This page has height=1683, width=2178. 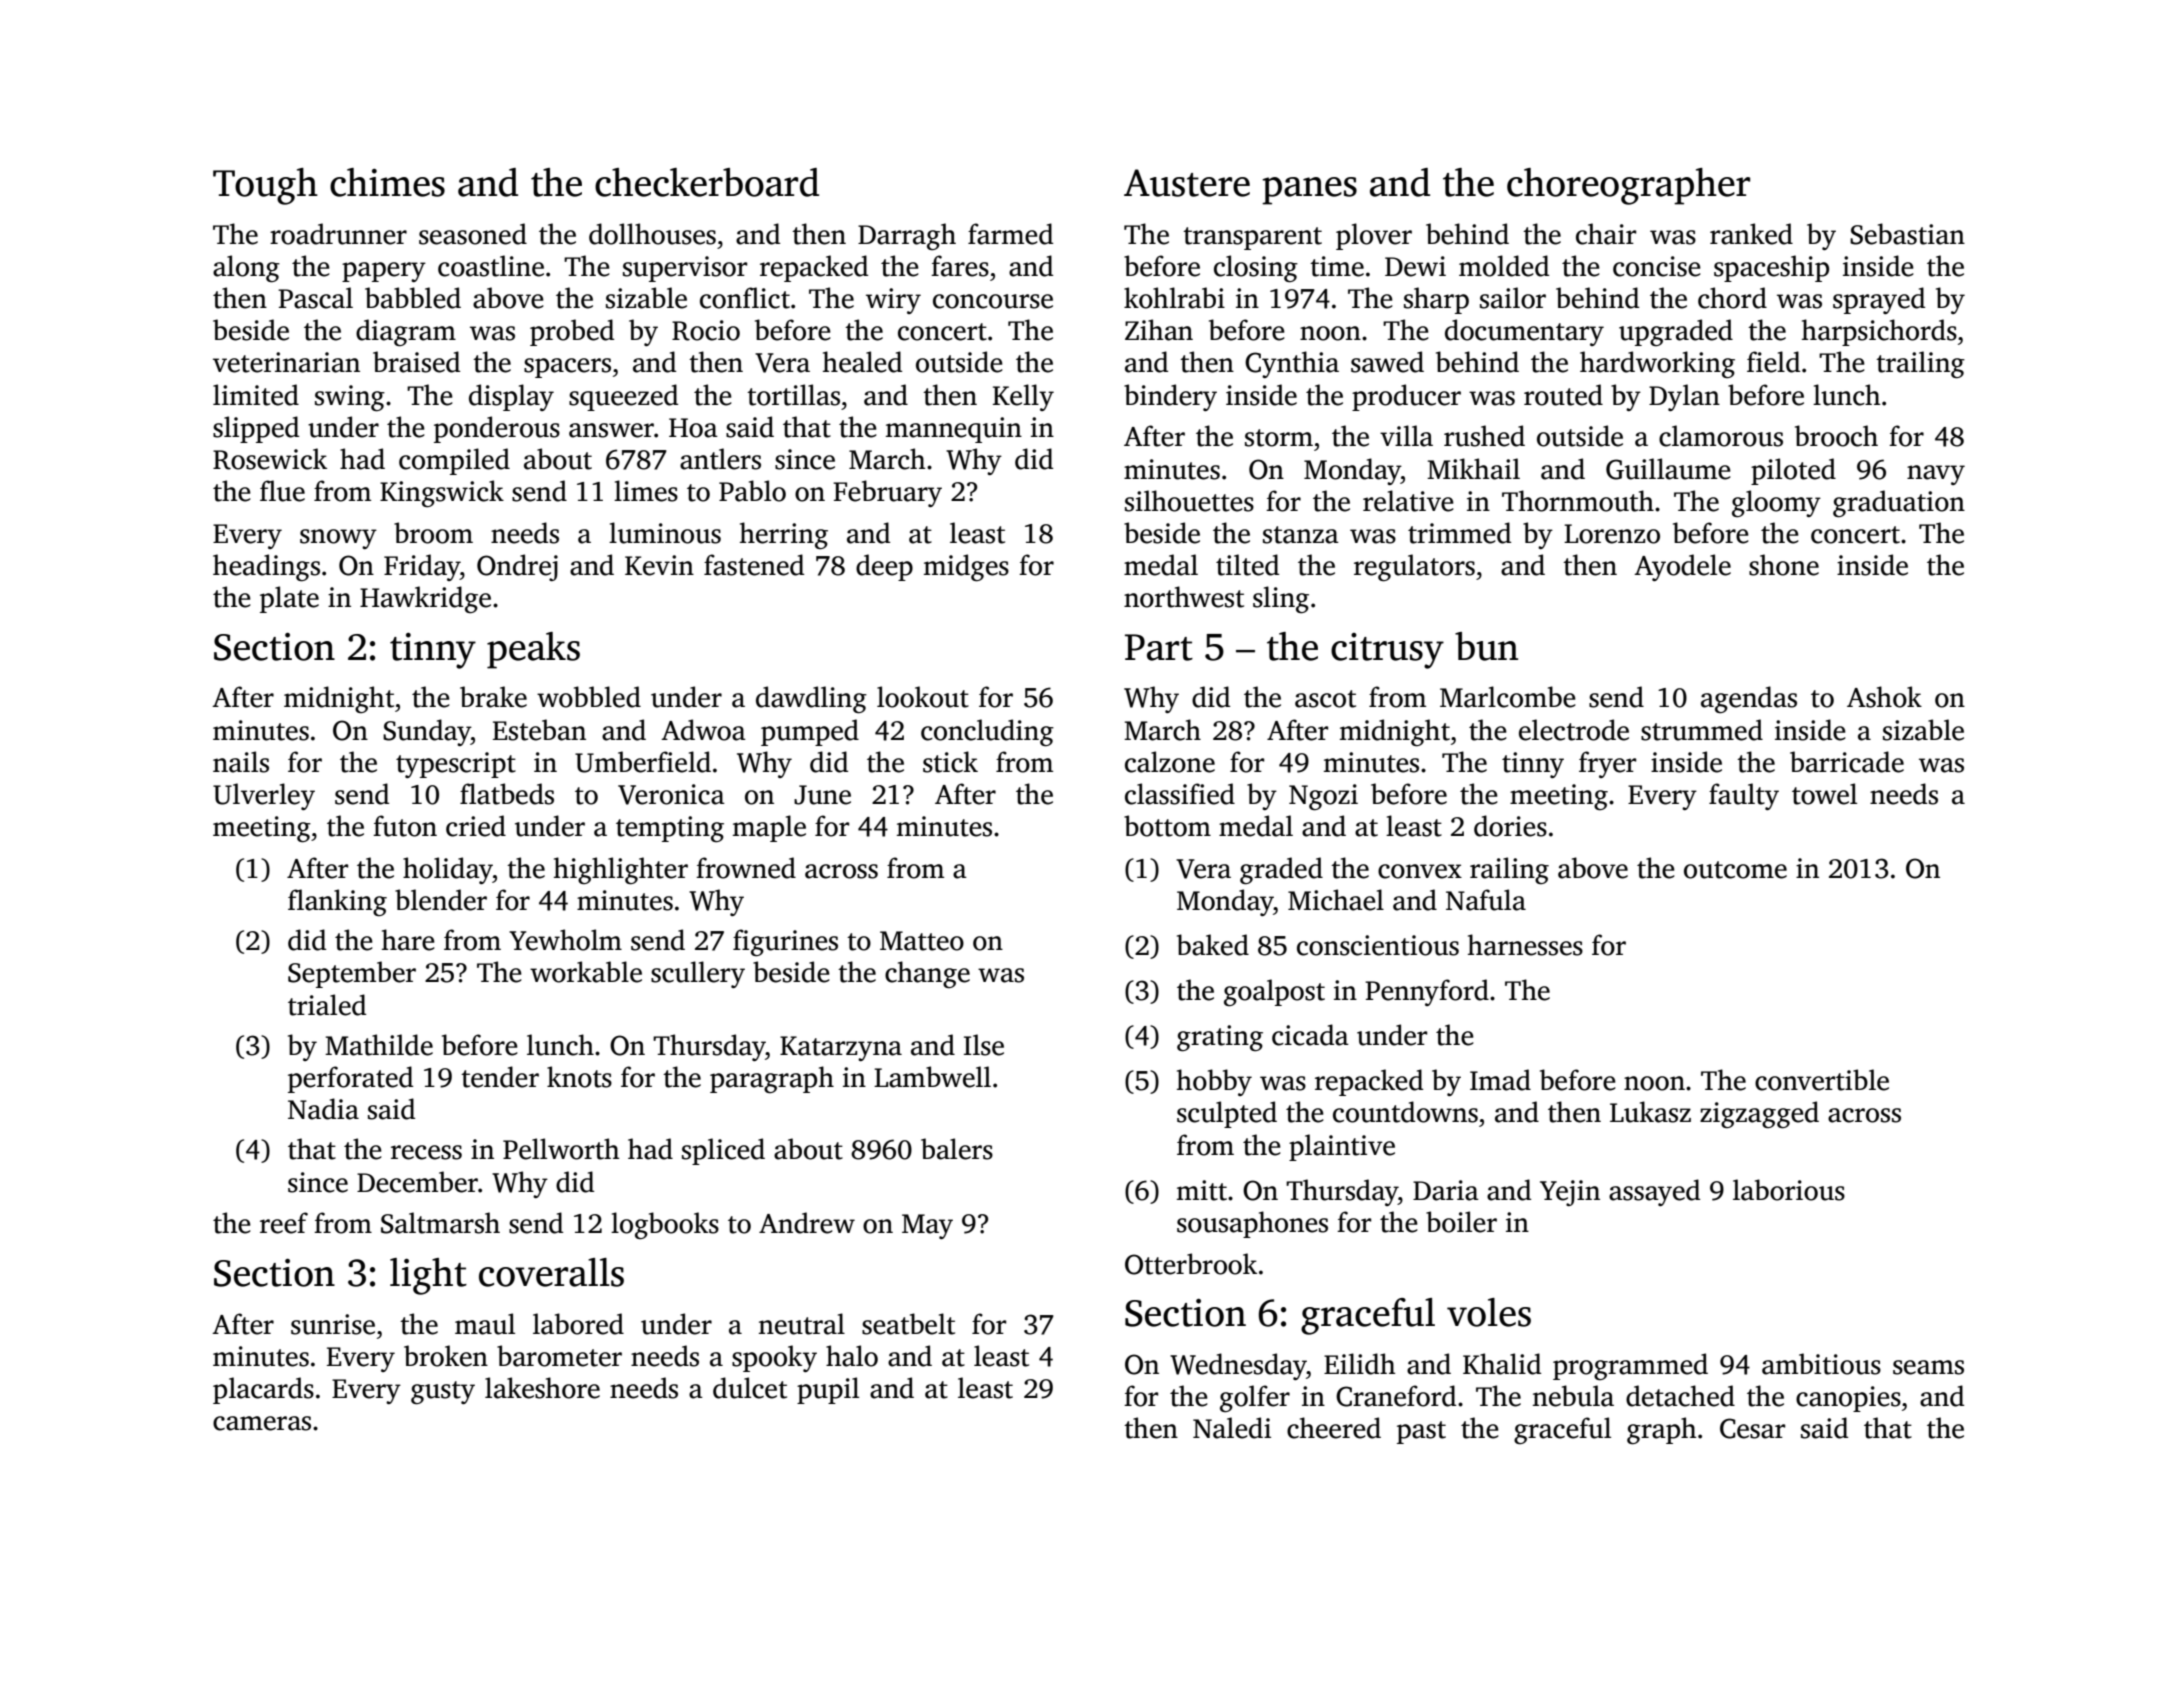 I want to click on checkerboard, so click(x=707, y=182).
